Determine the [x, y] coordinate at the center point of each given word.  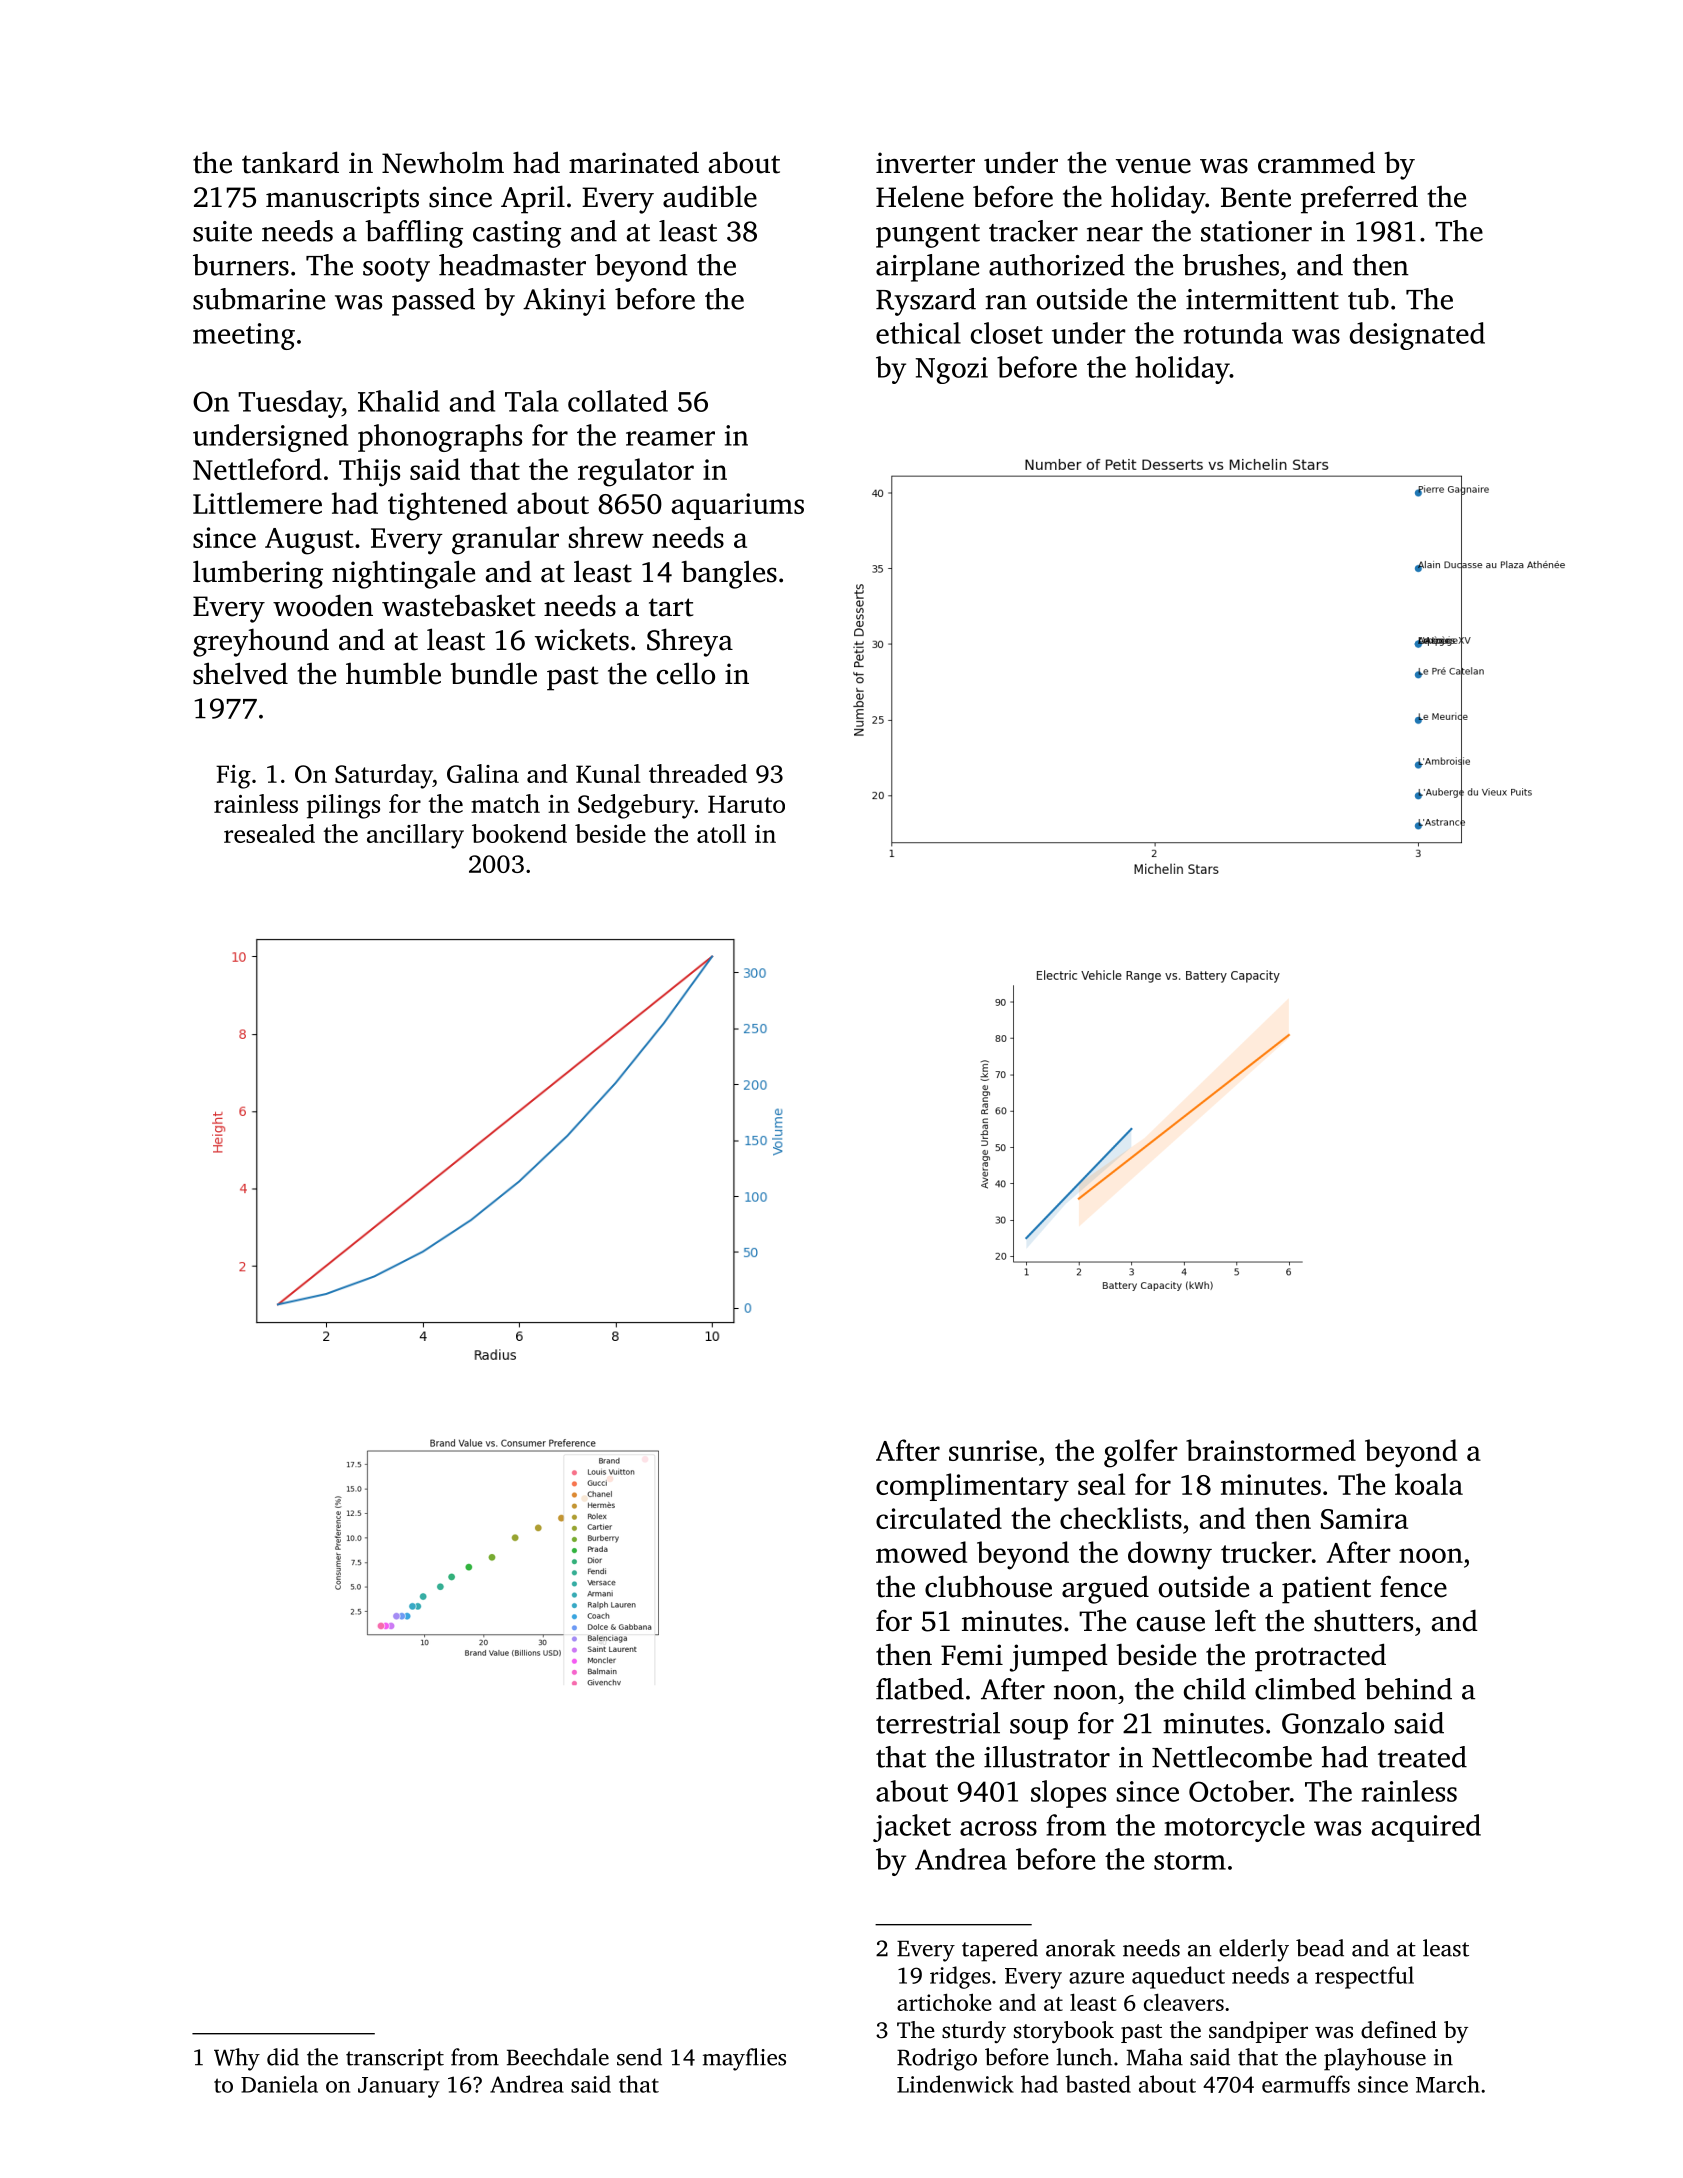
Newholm [443, 162]
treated [1422, 1757]
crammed [1316, 162]
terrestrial [938, 1723]
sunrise [993, 1450]
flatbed [920, 1689]
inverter [925, 163]
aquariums [738, 506]
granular [505, 540]
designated [1417, 336]
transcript [395, 2060]
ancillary [415, 836]
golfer [1141, 1453]
